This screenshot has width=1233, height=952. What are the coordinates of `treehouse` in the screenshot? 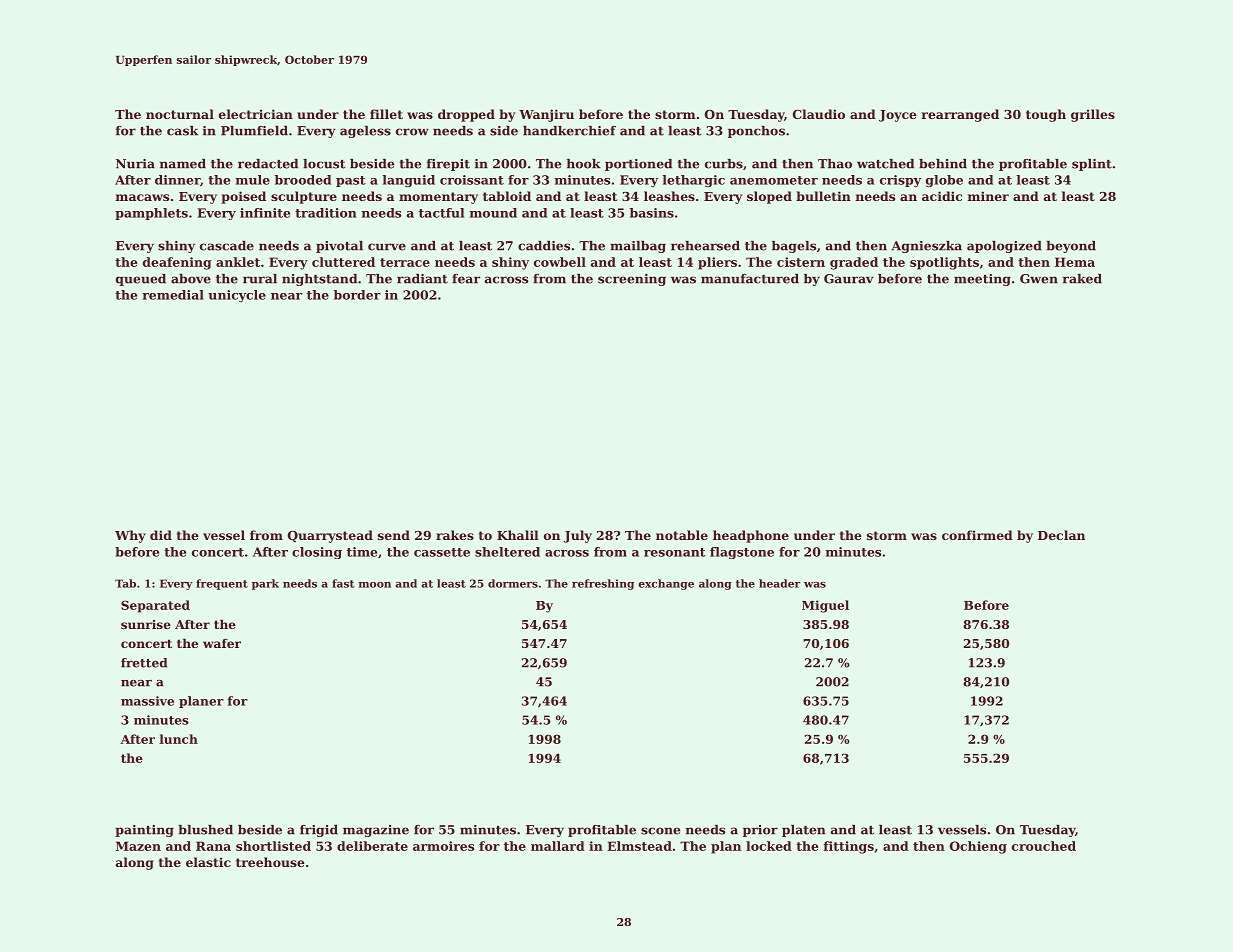 It's located at (270, 862).
